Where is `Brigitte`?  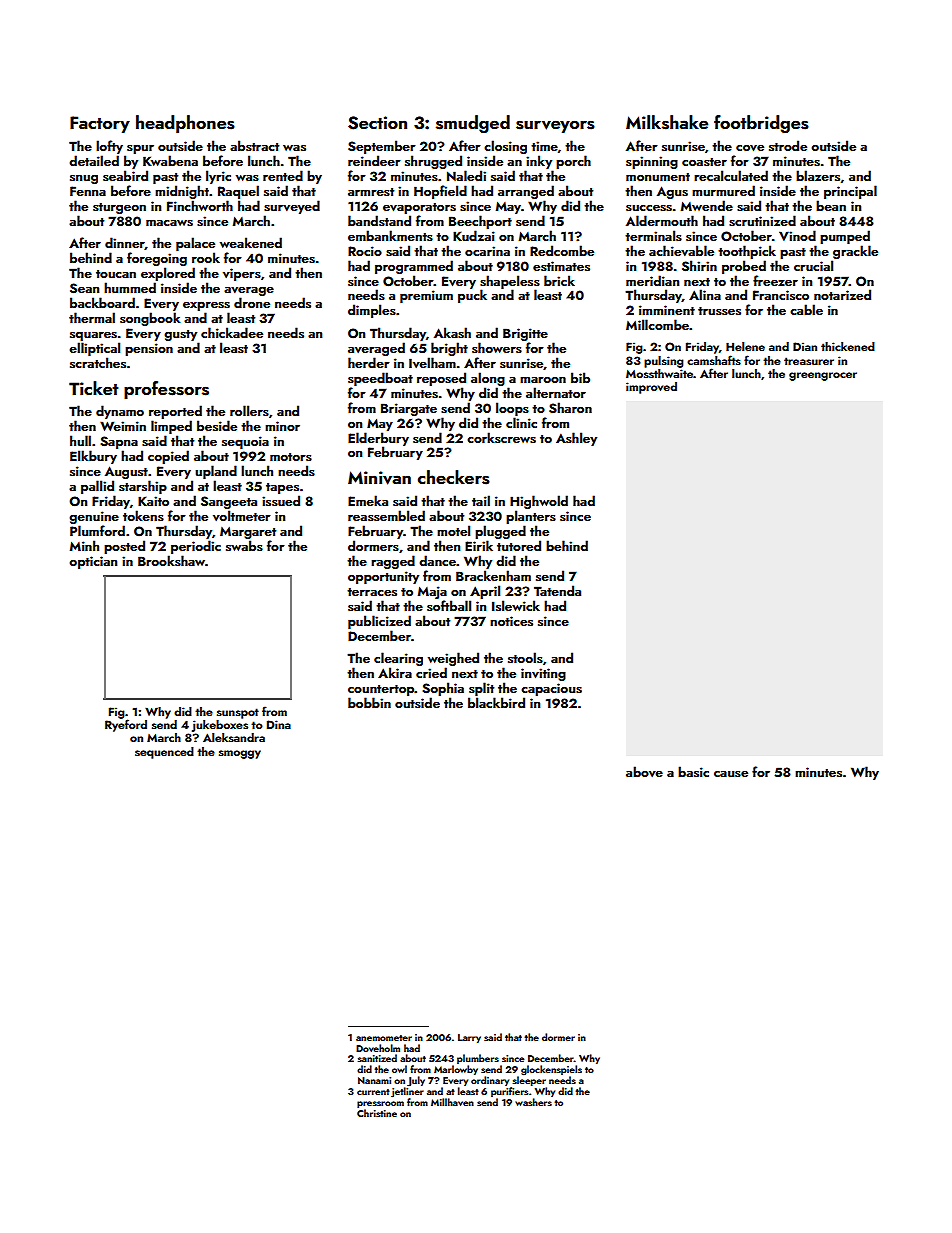
Brigitte is located at coordinates (525, 334).
